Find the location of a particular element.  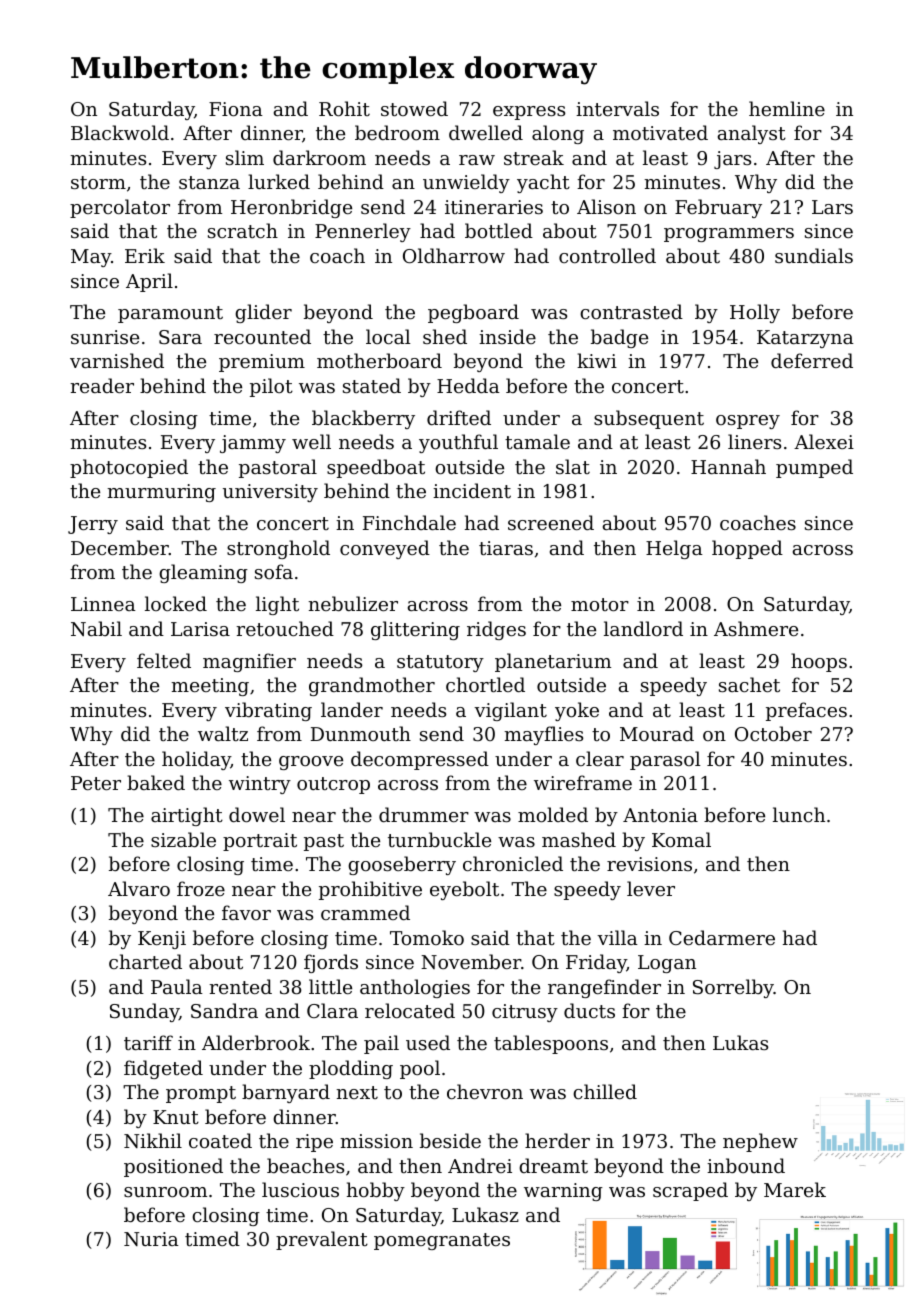

hoops is located at coordinates (819, 662).
